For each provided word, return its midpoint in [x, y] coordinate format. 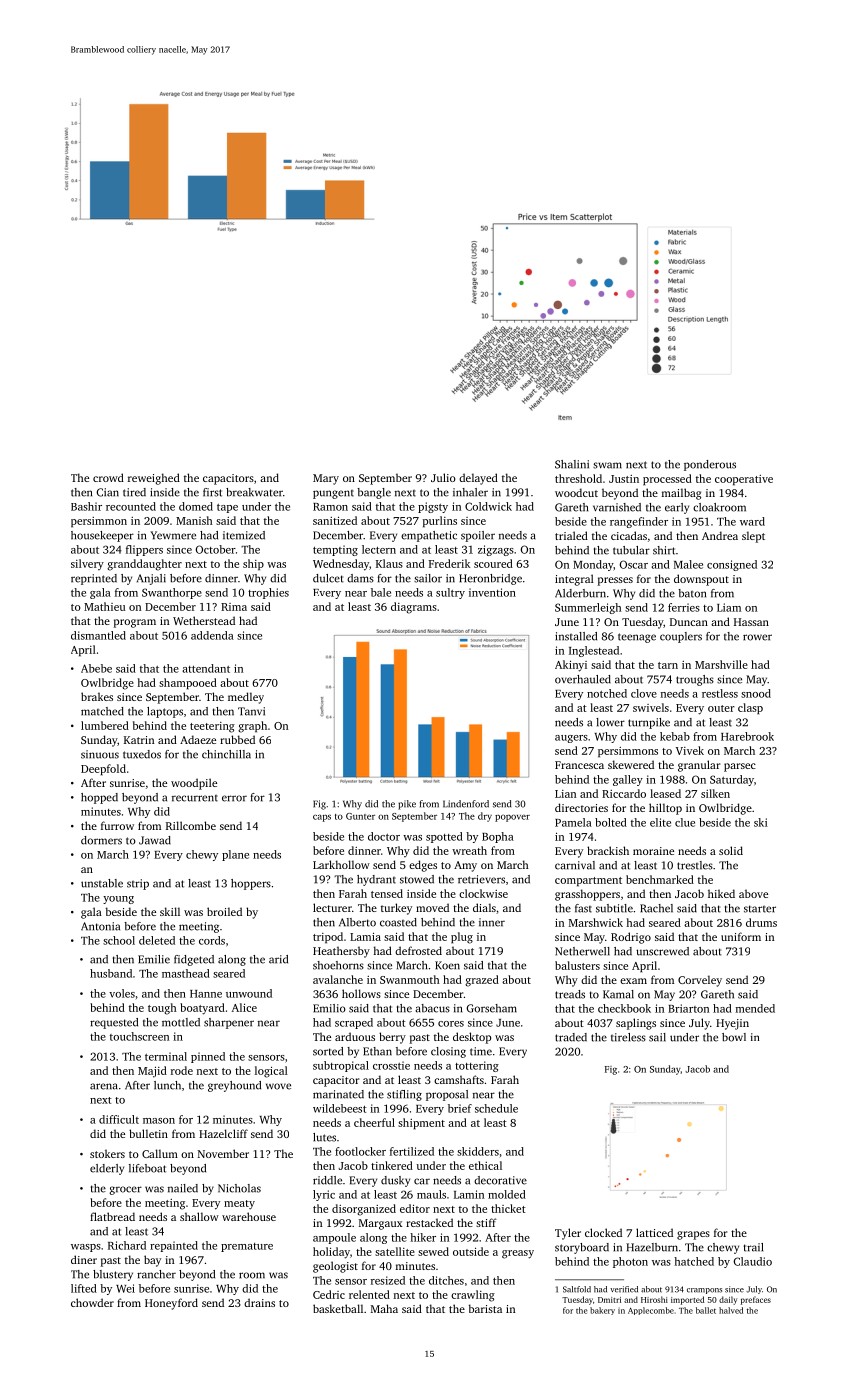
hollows [361, 993]
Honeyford [171, 1304]
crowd [108, 477]
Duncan [689, 622]
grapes [693, 1235]
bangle [374, 493]
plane [235, 855]
